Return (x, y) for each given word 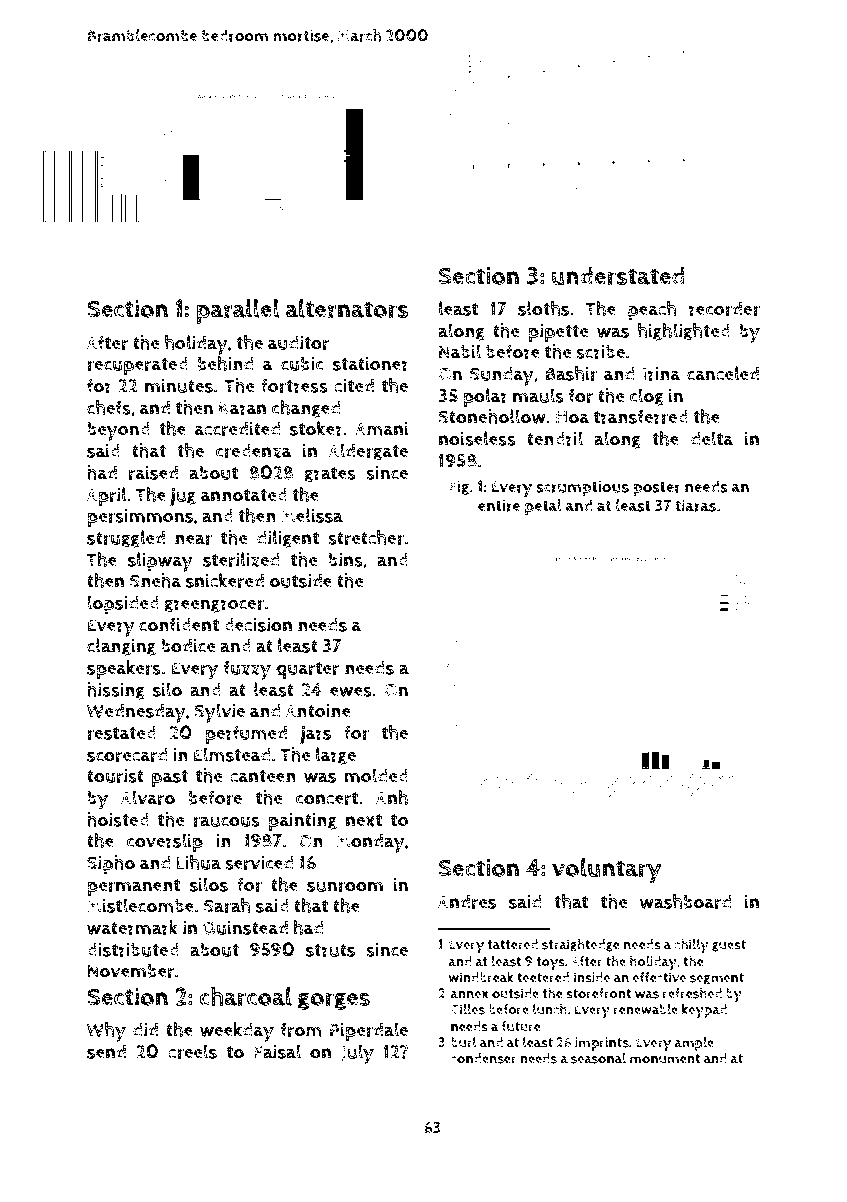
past (170, 778)
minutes (179, 386)
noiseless (477, 438)
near (193, 539)
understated (618, 276)
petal (543, 507)
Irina (662, 374)
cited (354, 385)
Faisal (277, 1051)
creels (192, 1051)
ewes (351, 692)
